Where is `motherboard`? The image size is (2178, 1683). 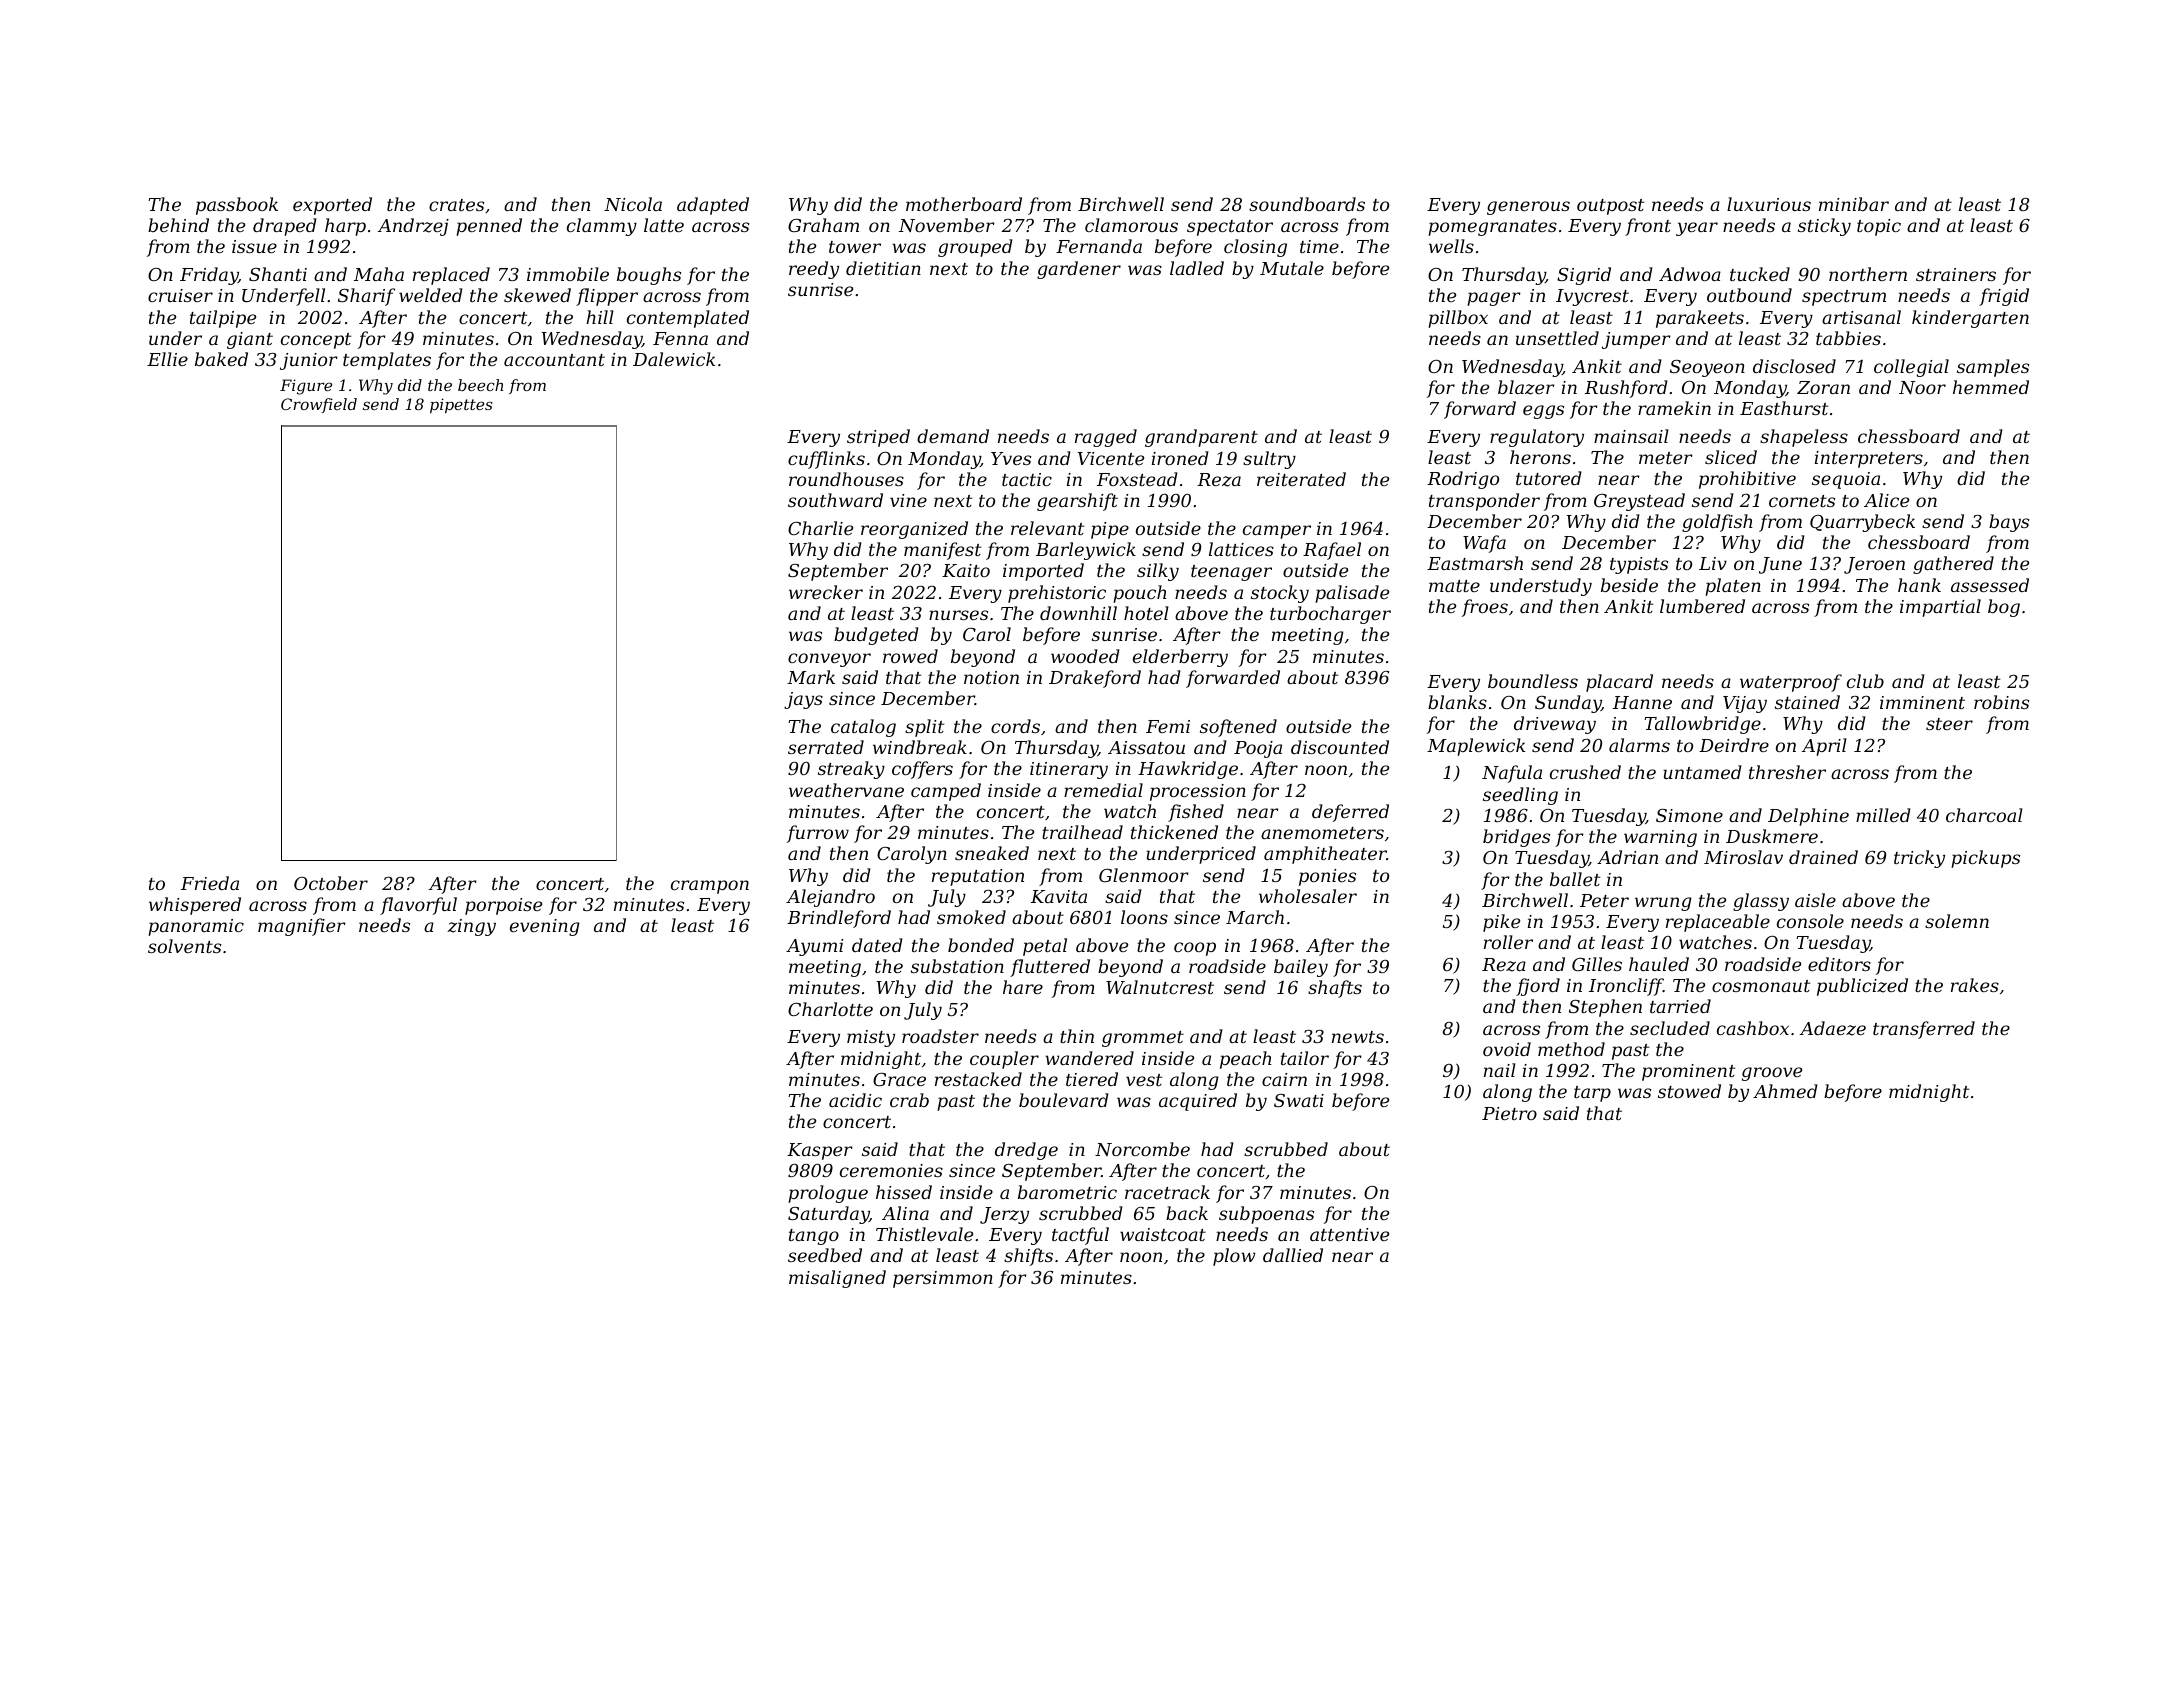
motherboard is located at coordinates (964, 204).
